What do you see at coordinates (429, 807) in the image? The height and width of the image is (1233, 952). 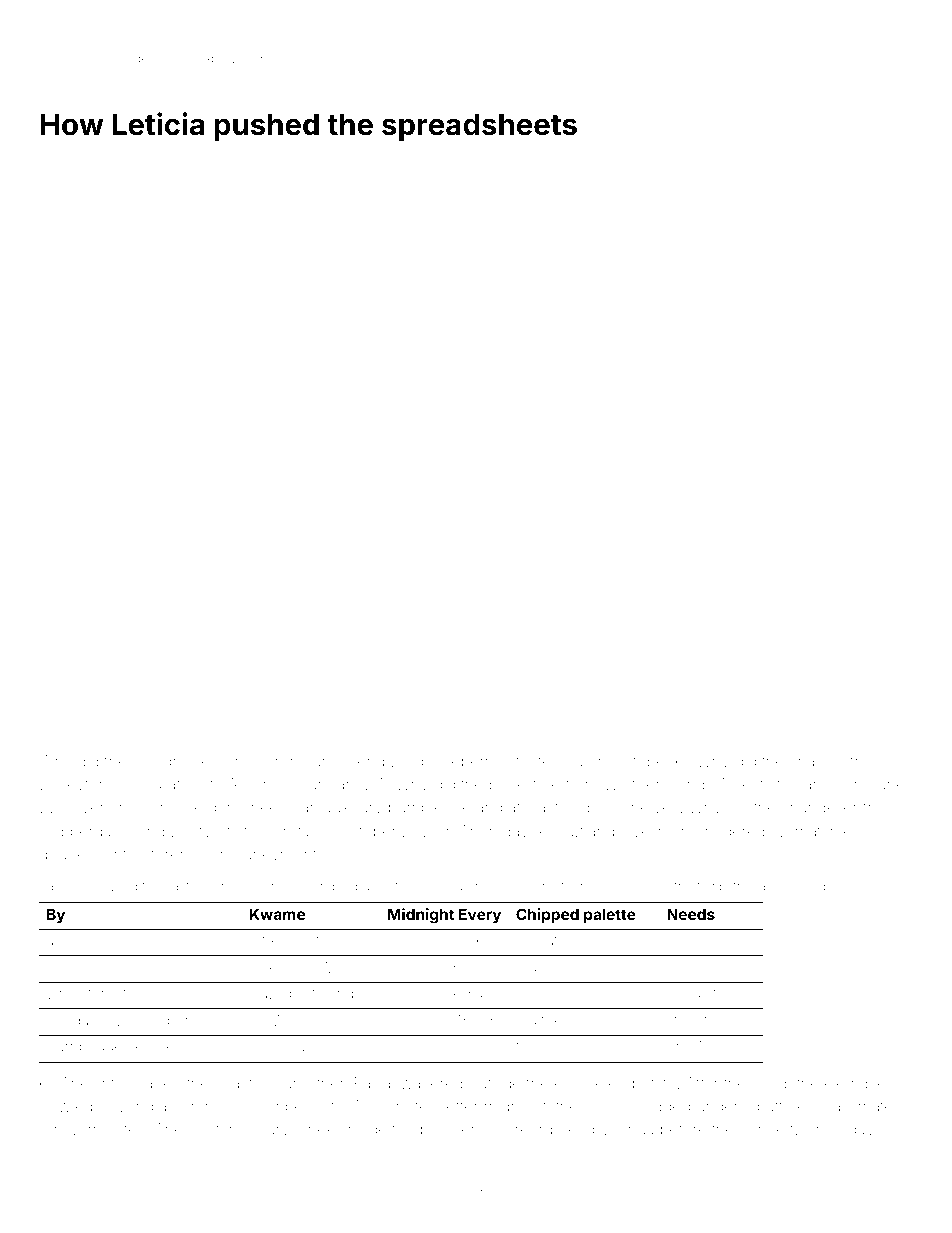 I see `bumblebee` at bounding box center [429, 807].
